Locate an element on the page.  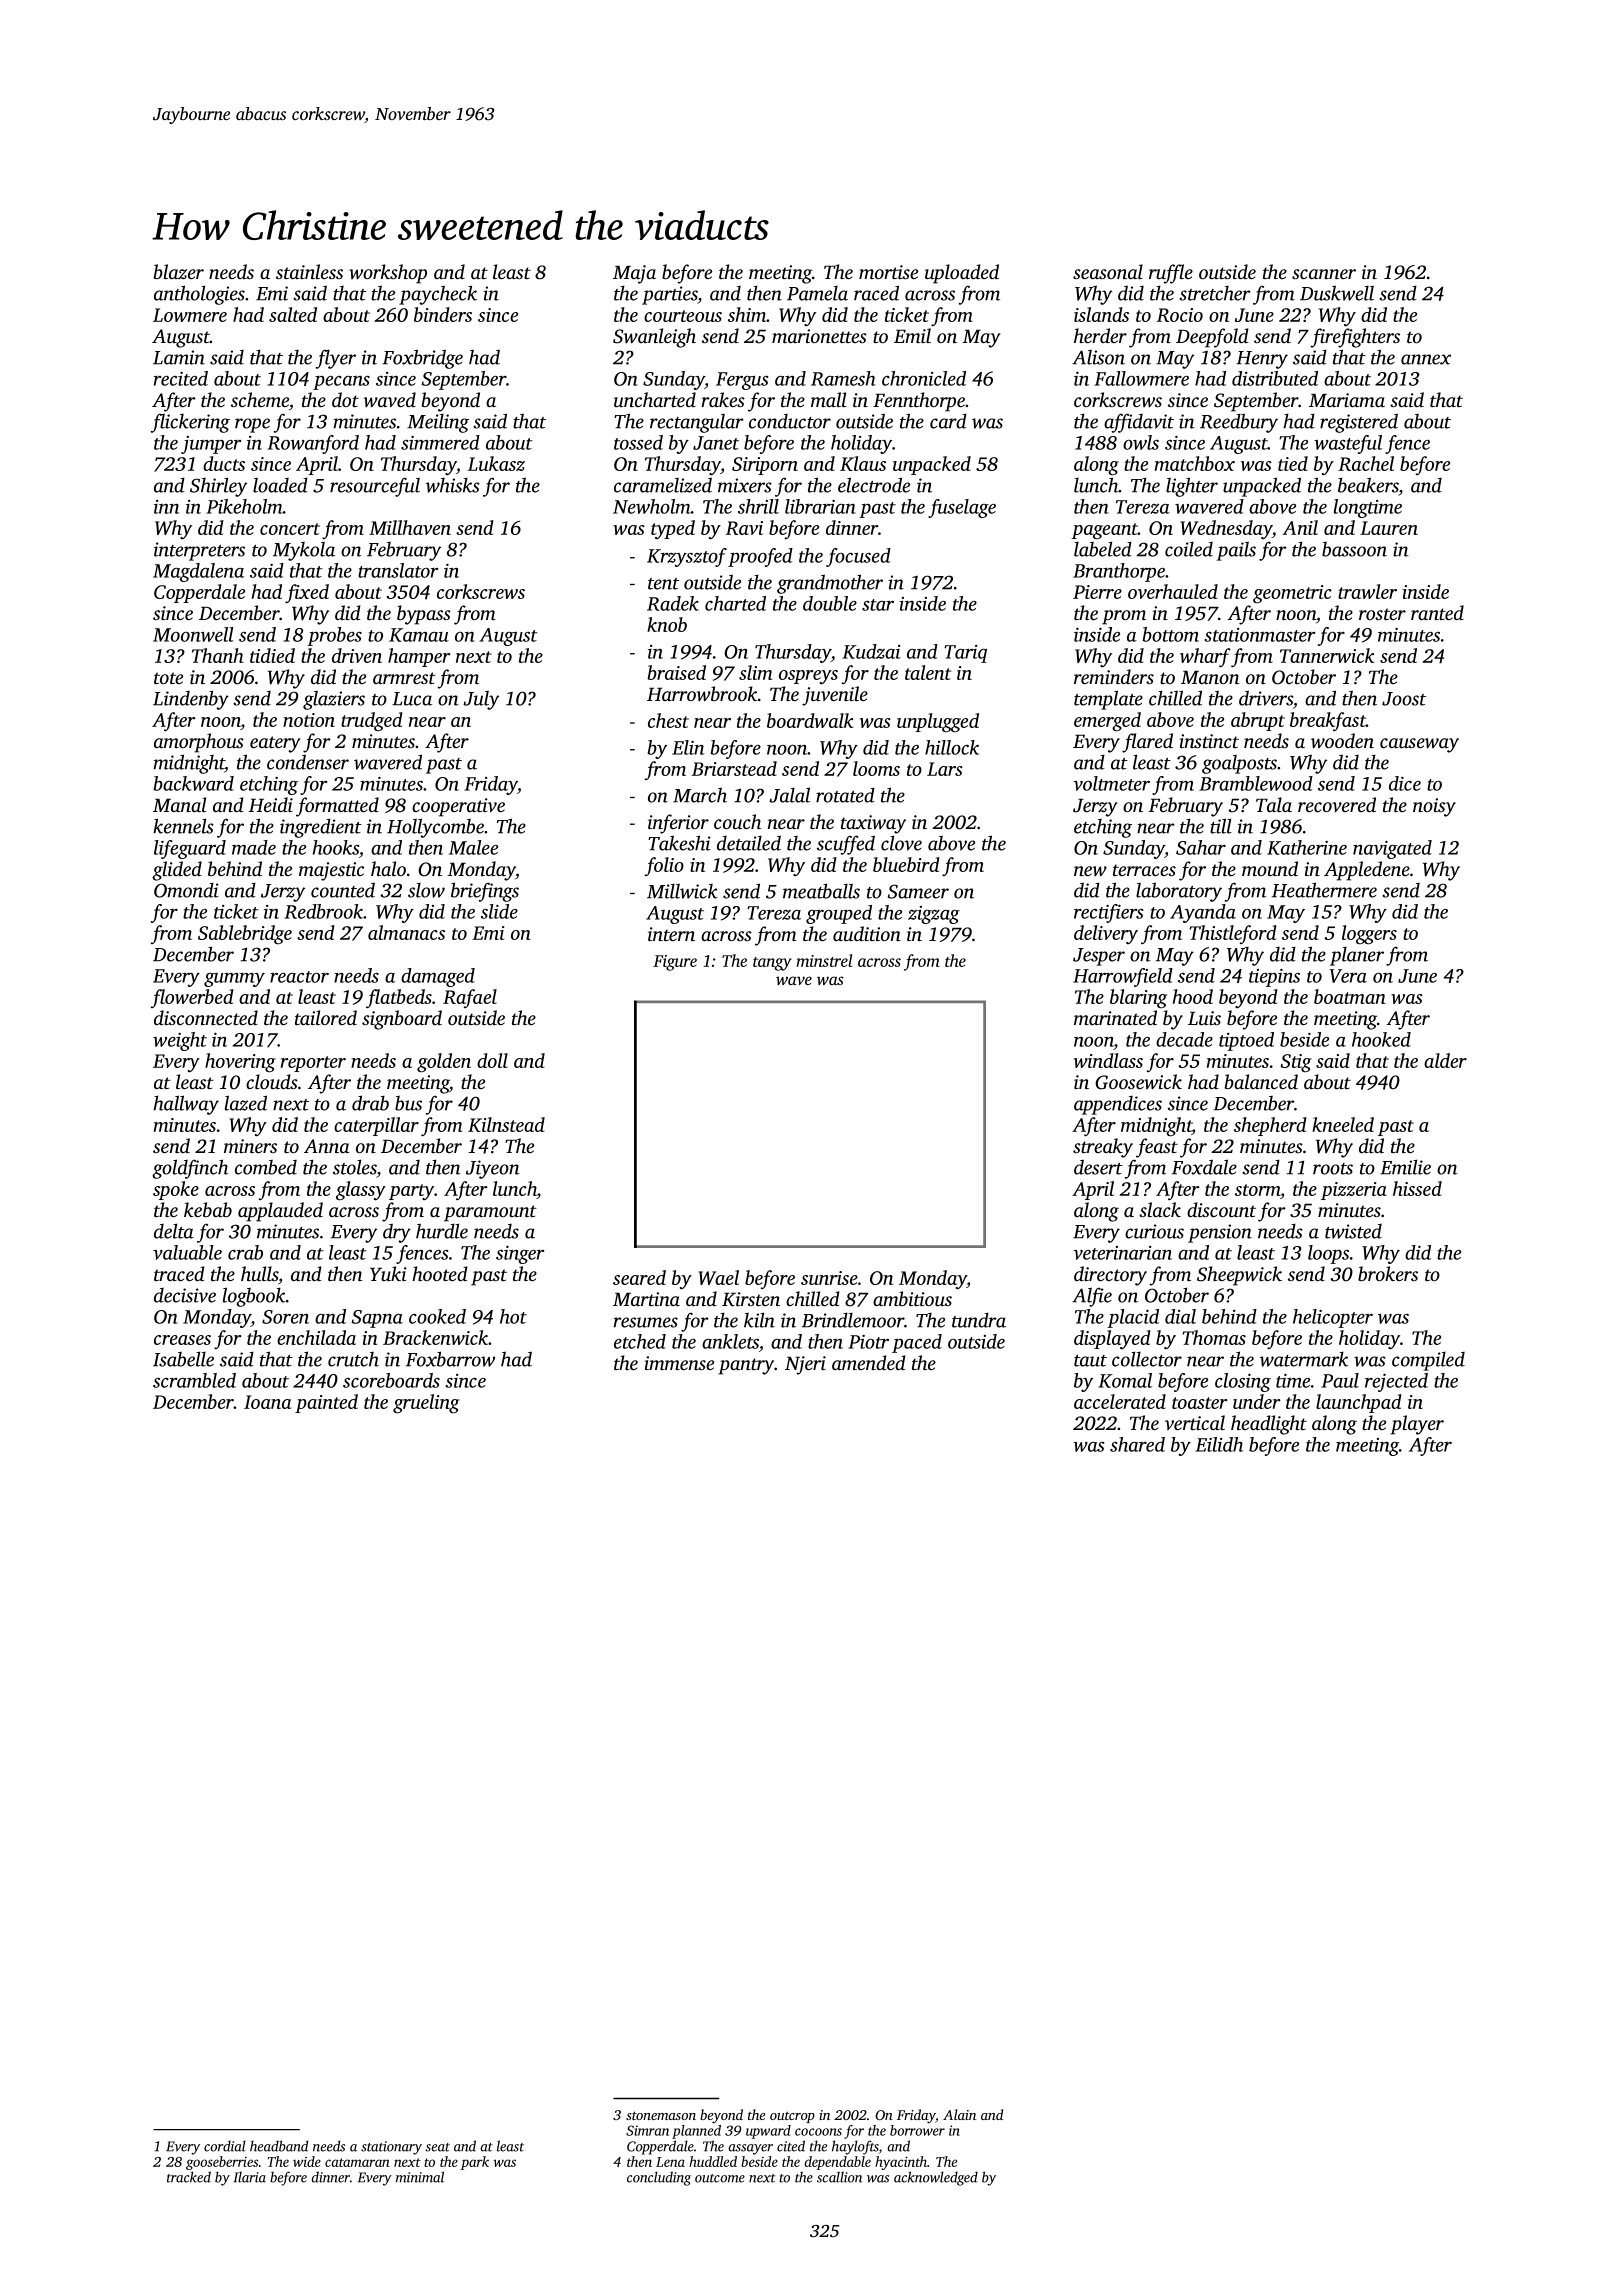
Eilidh is located at coordinates (1219, 1444).
